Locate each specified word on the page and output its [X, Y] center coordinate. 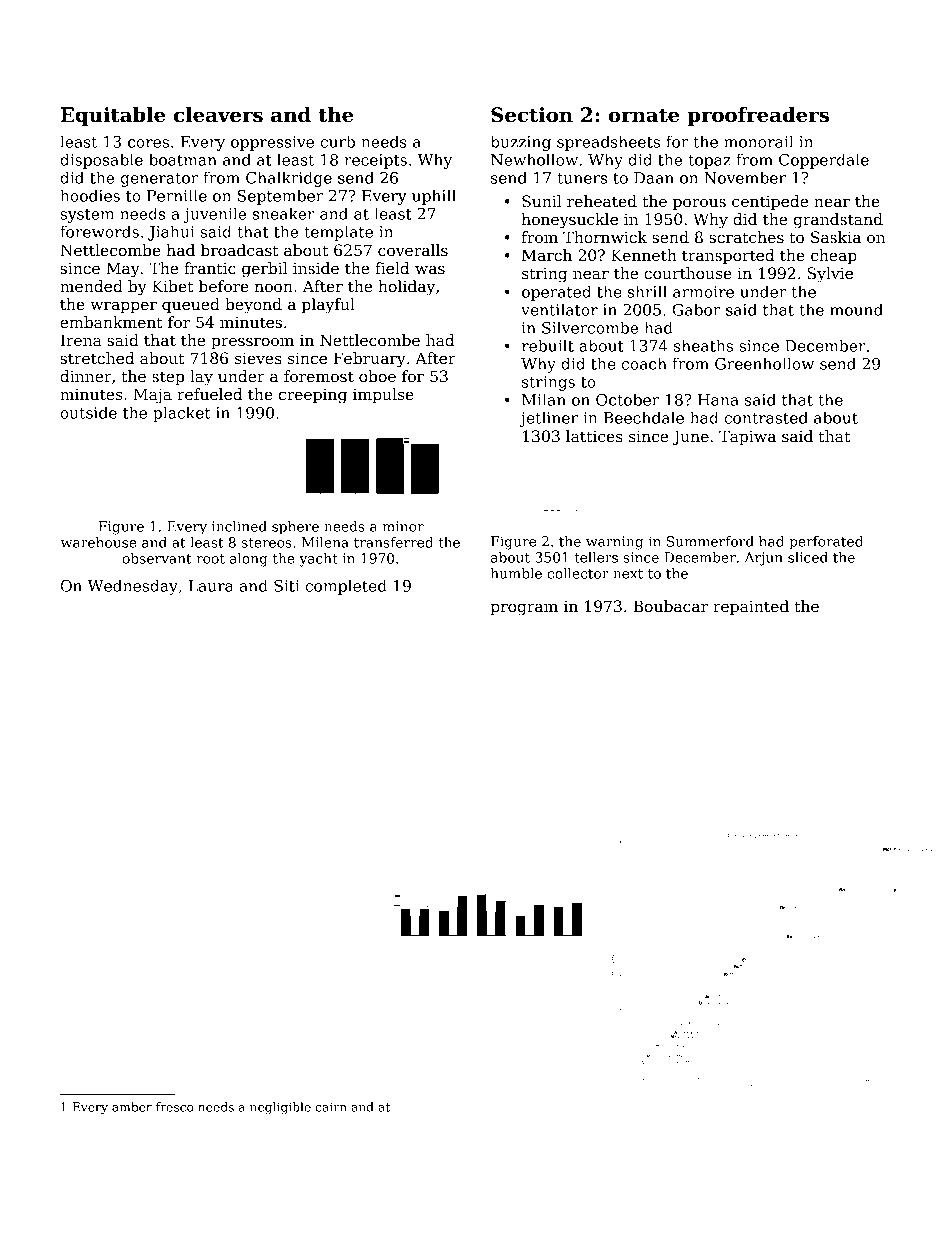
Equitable [113, 116]
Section [532, 115]
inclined [239, 526]
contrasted [766, 417]
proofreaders [758, 116]
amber [132, 1107]
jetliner [548, 419]
